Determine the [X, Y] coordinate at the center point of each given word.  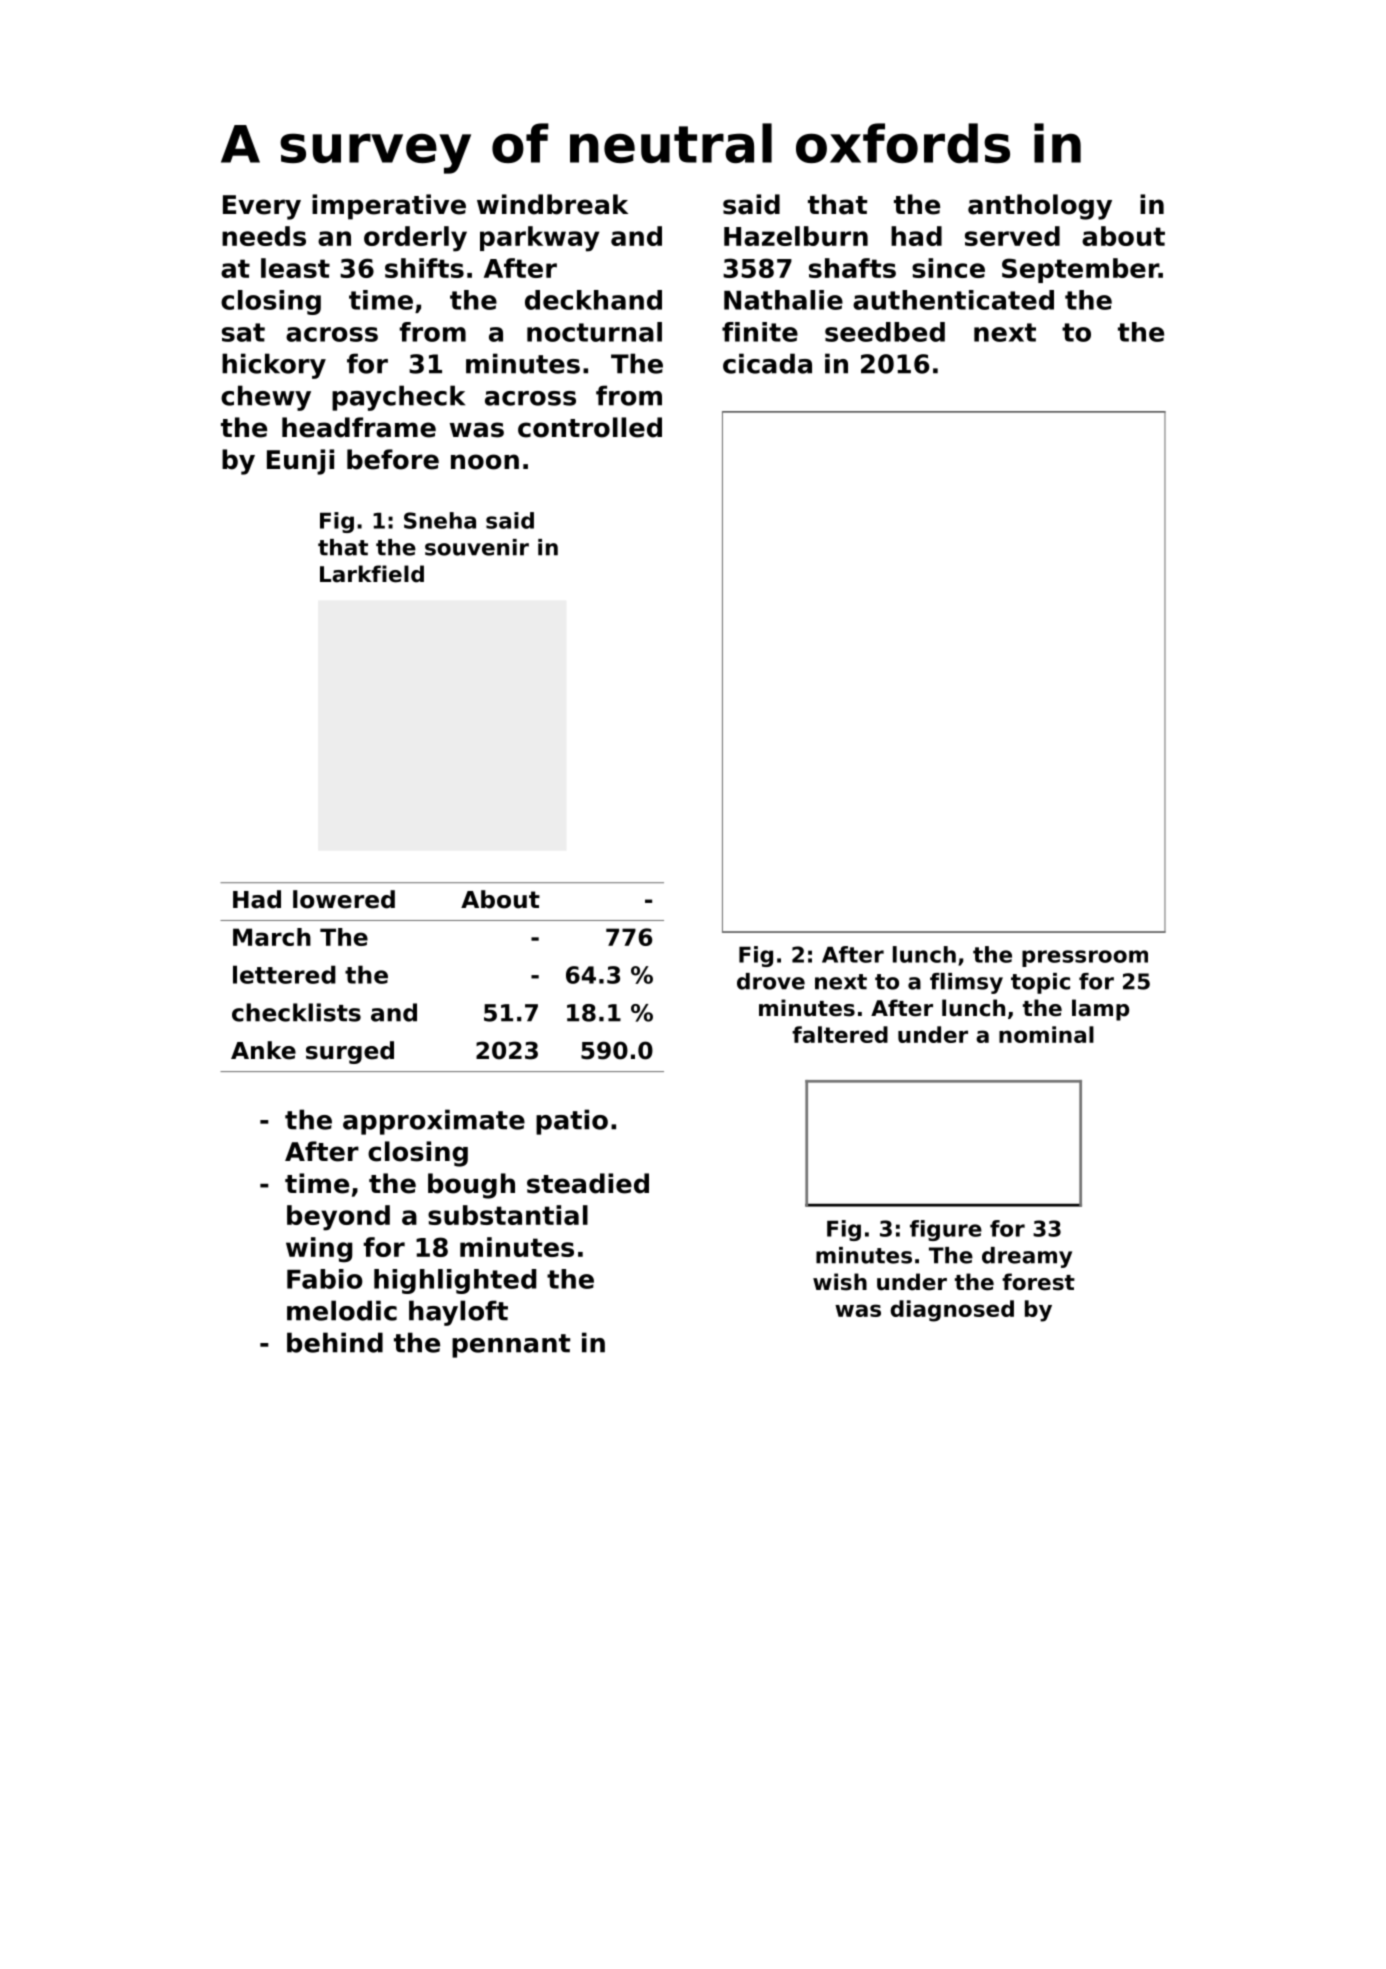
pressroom [1085, 958]
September [1080, 270]
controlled [590, 427]
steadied [588, 1183]
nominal [1046, 1034]
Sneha [440, 520]
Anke [263, 1050]
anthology [1040, 207]
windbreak [552, 204]
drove [771, 981]
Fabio [325, 1279]
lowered [344, 899]
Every [262, 207]
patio [572, 1122]
